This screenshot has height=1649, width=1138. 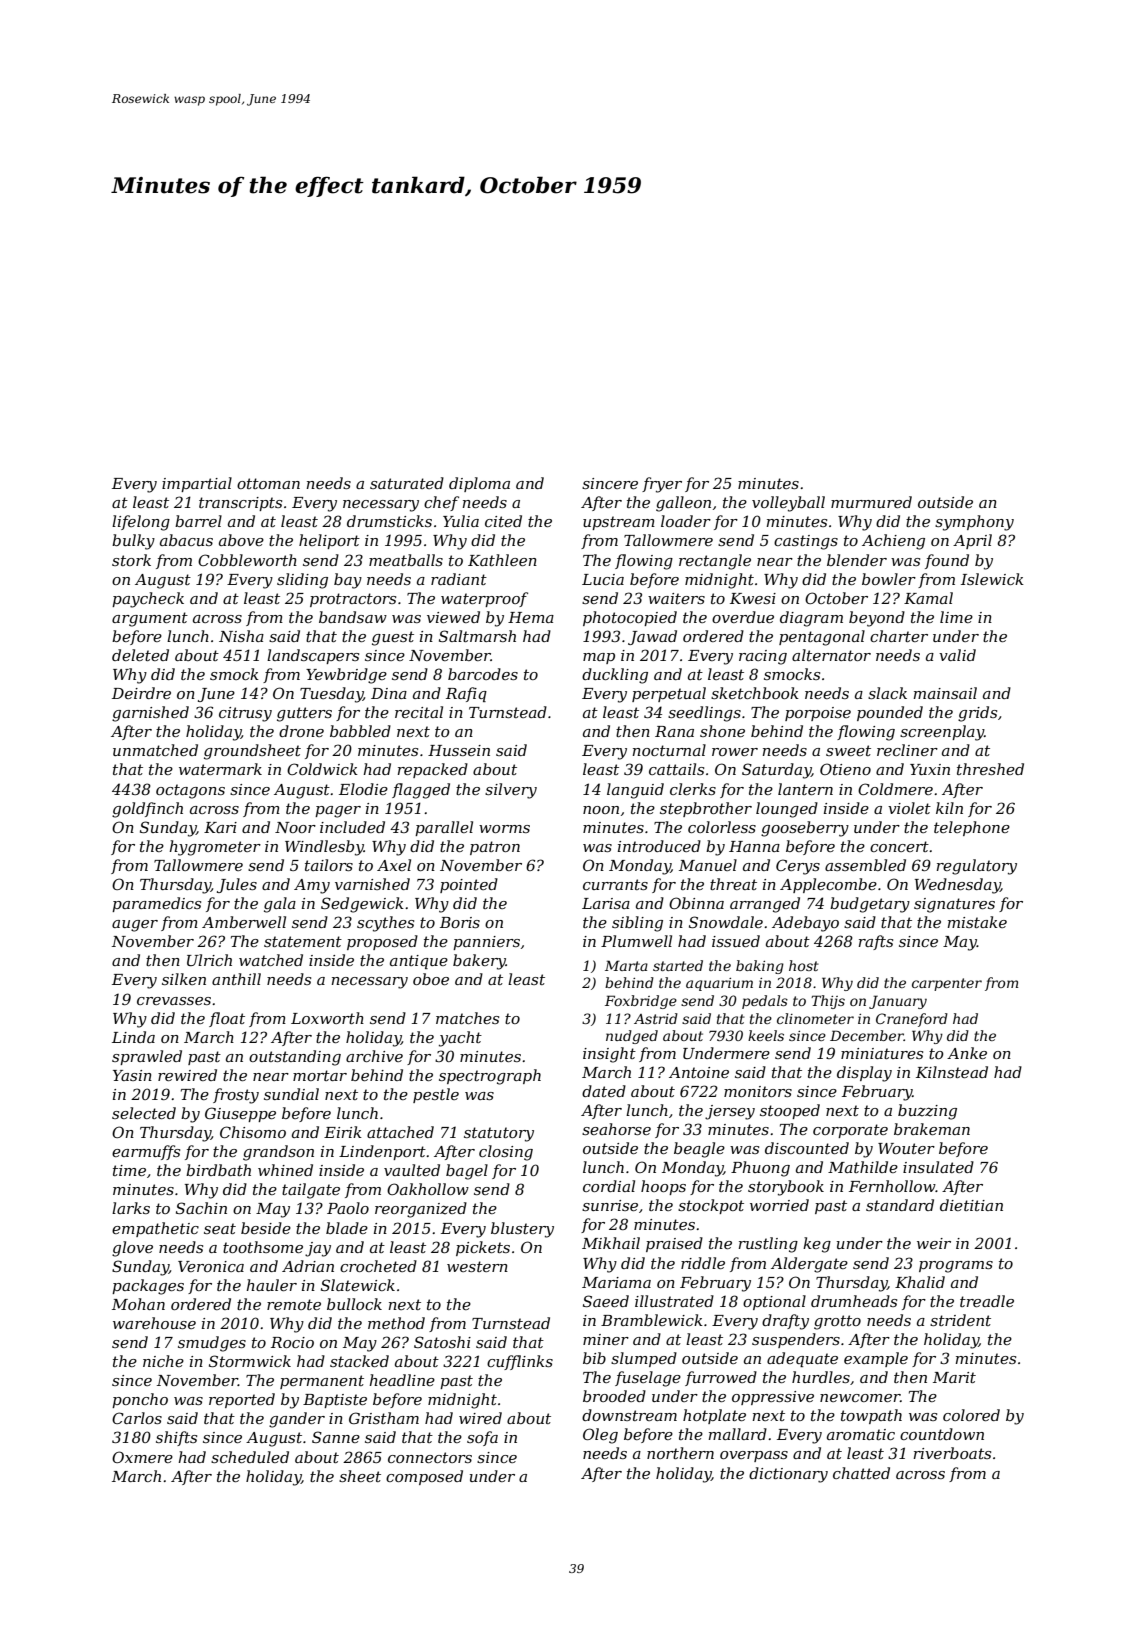 What do you see at coordinates (594, 1358) in the screenshot?
I see `bib` at bounding box center [594, 1358].
